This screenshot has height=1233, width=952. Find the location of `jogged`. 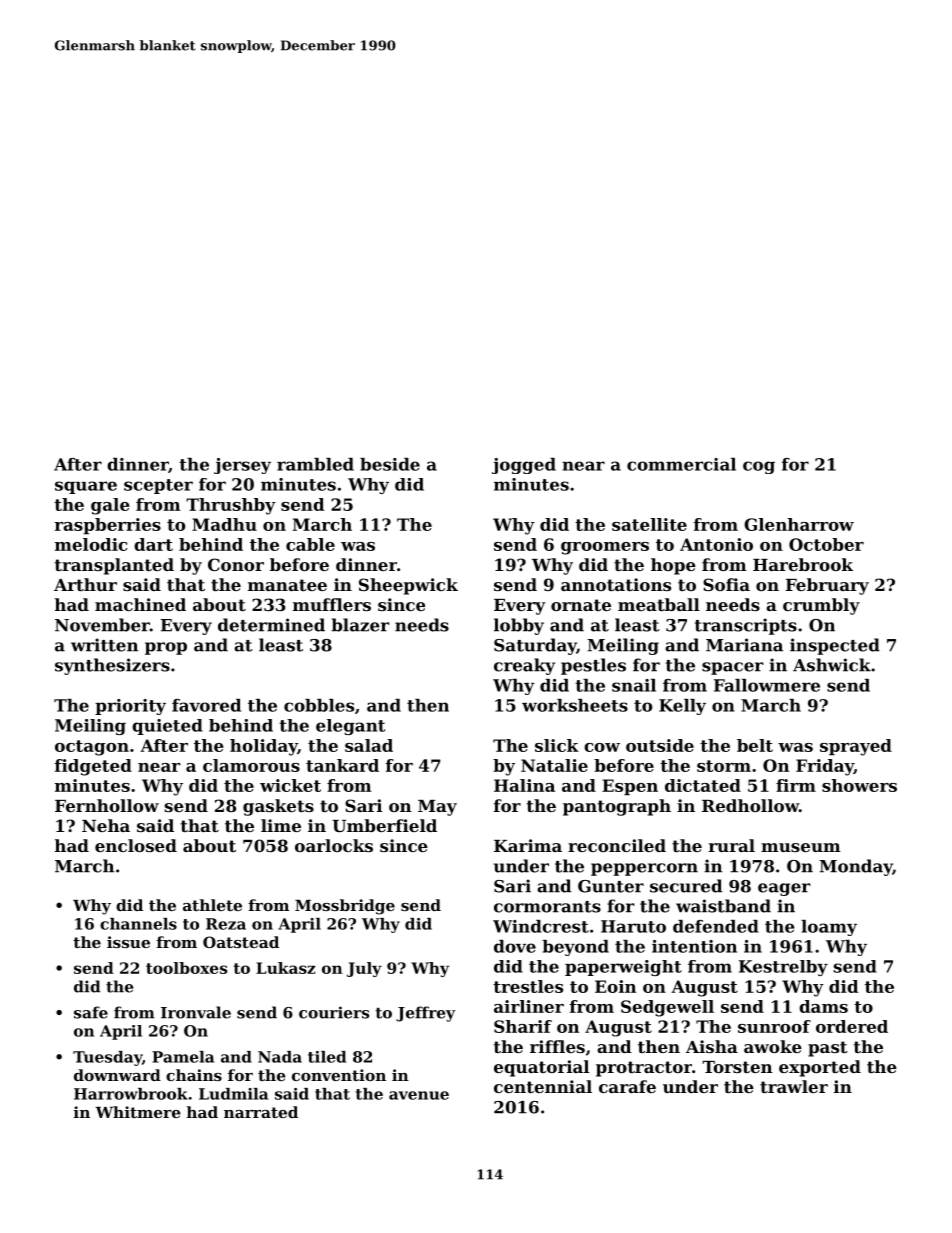

jogged is located at coordinates (524, 466).
